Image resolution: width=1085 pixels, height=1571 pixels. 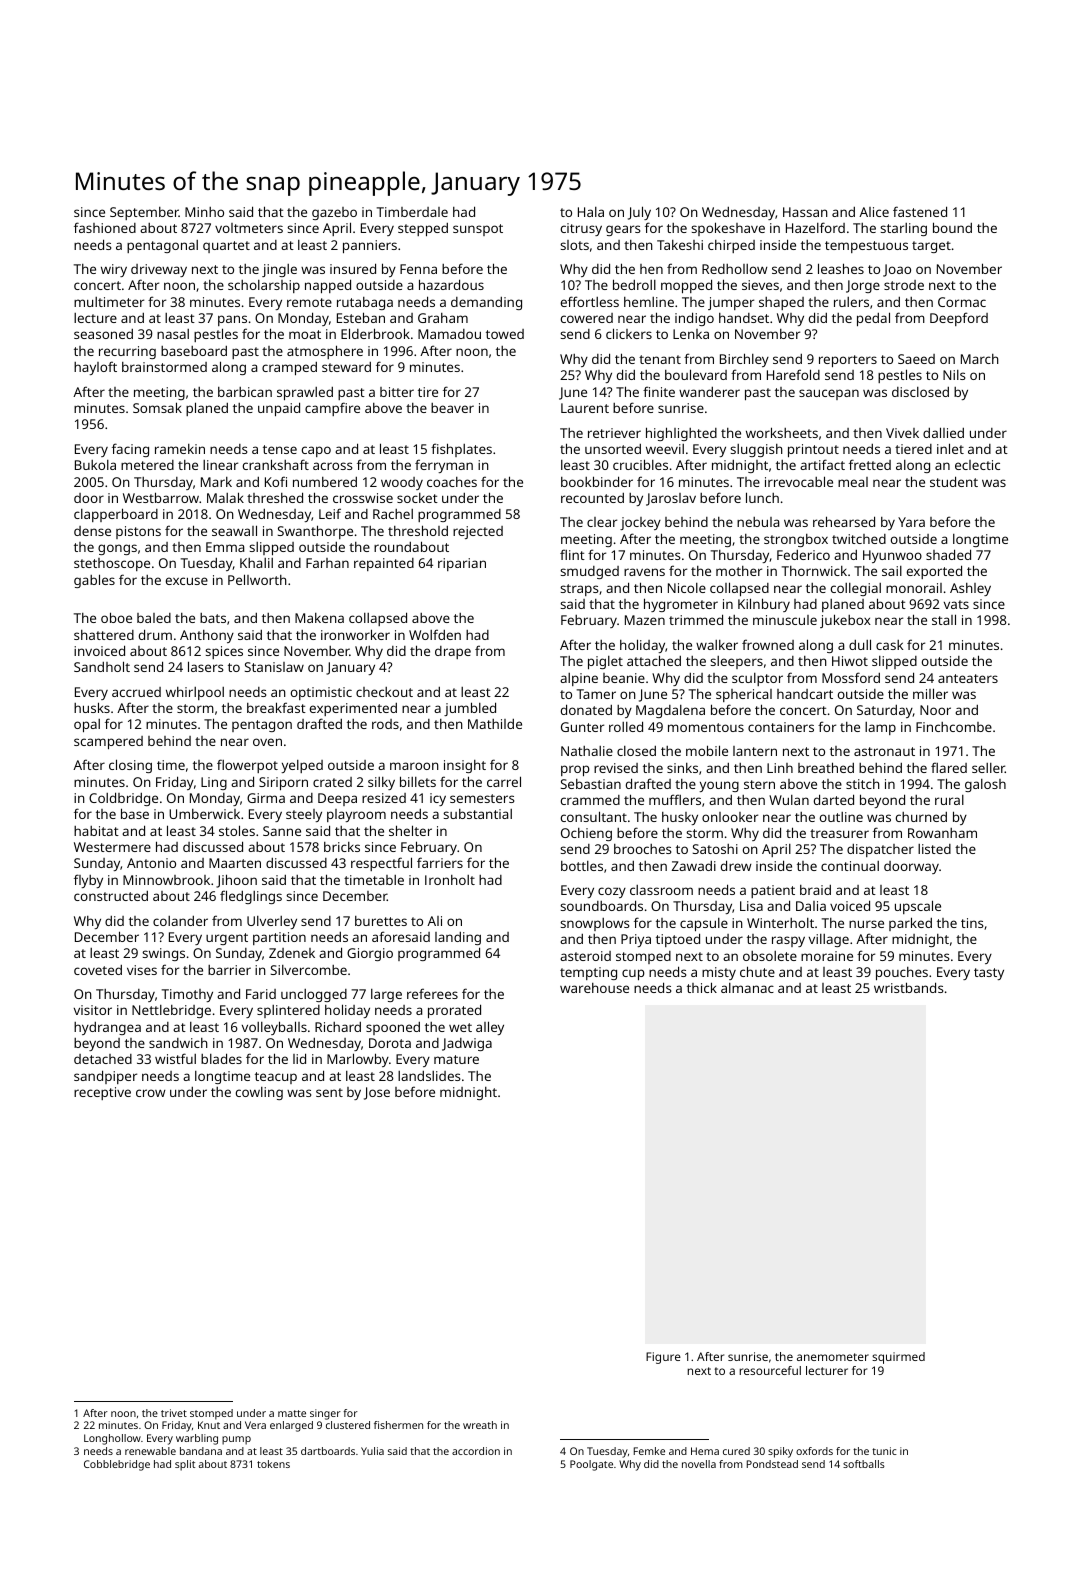 I want to click on revised, so click(x=616, y=768).
